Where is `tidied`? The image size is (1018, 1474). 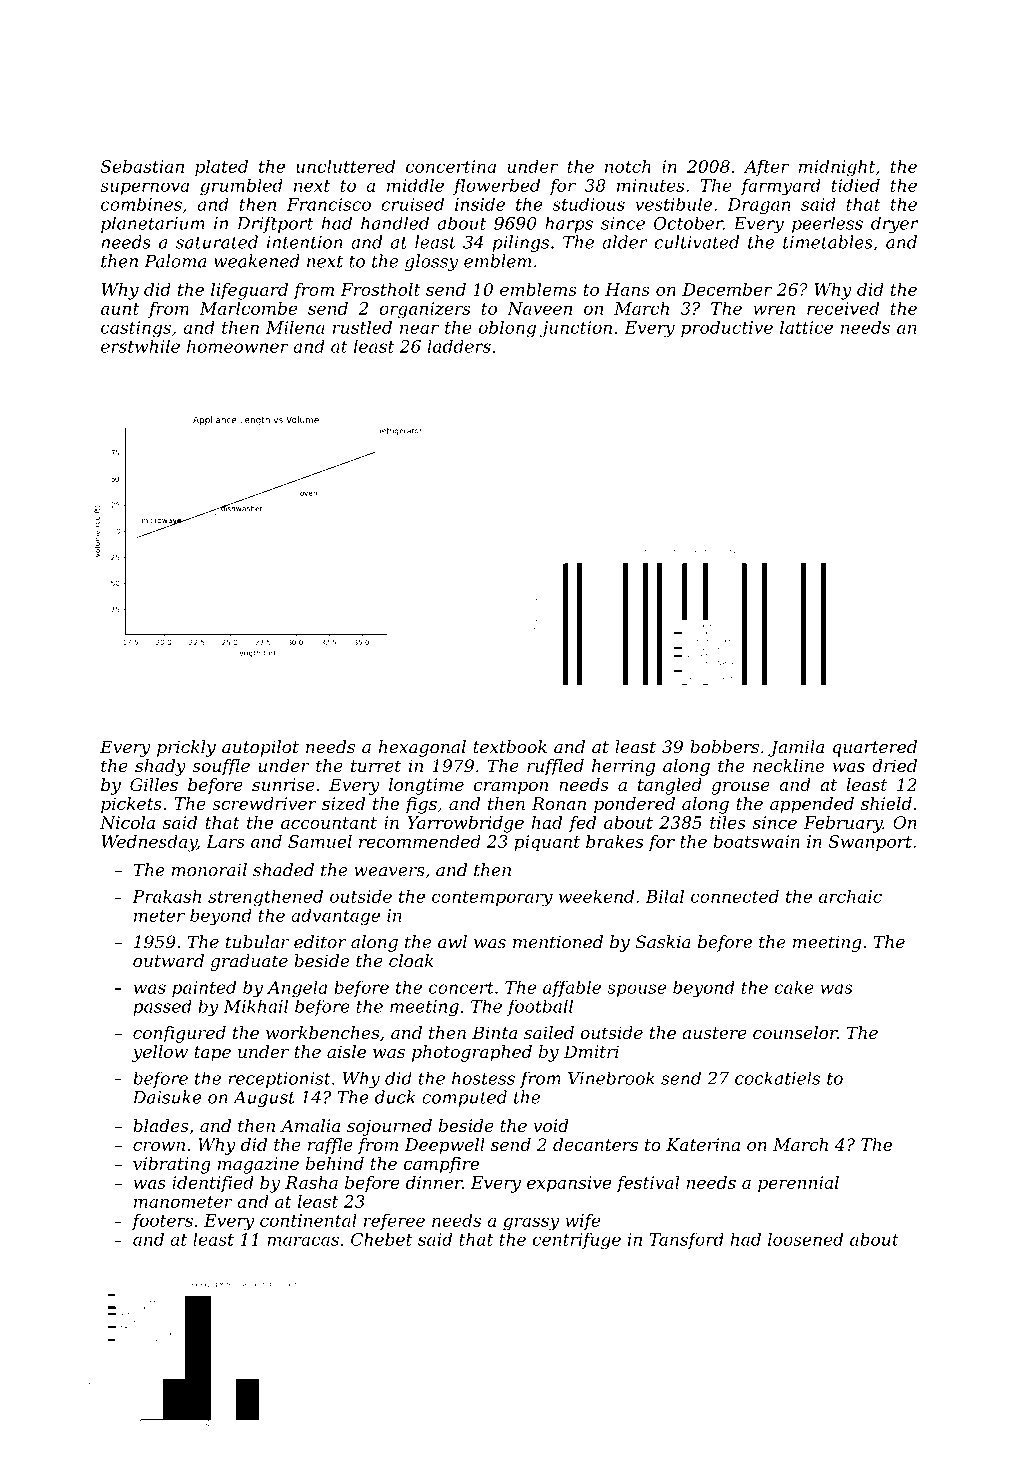
tidied is located at coordinates (856, 185).
